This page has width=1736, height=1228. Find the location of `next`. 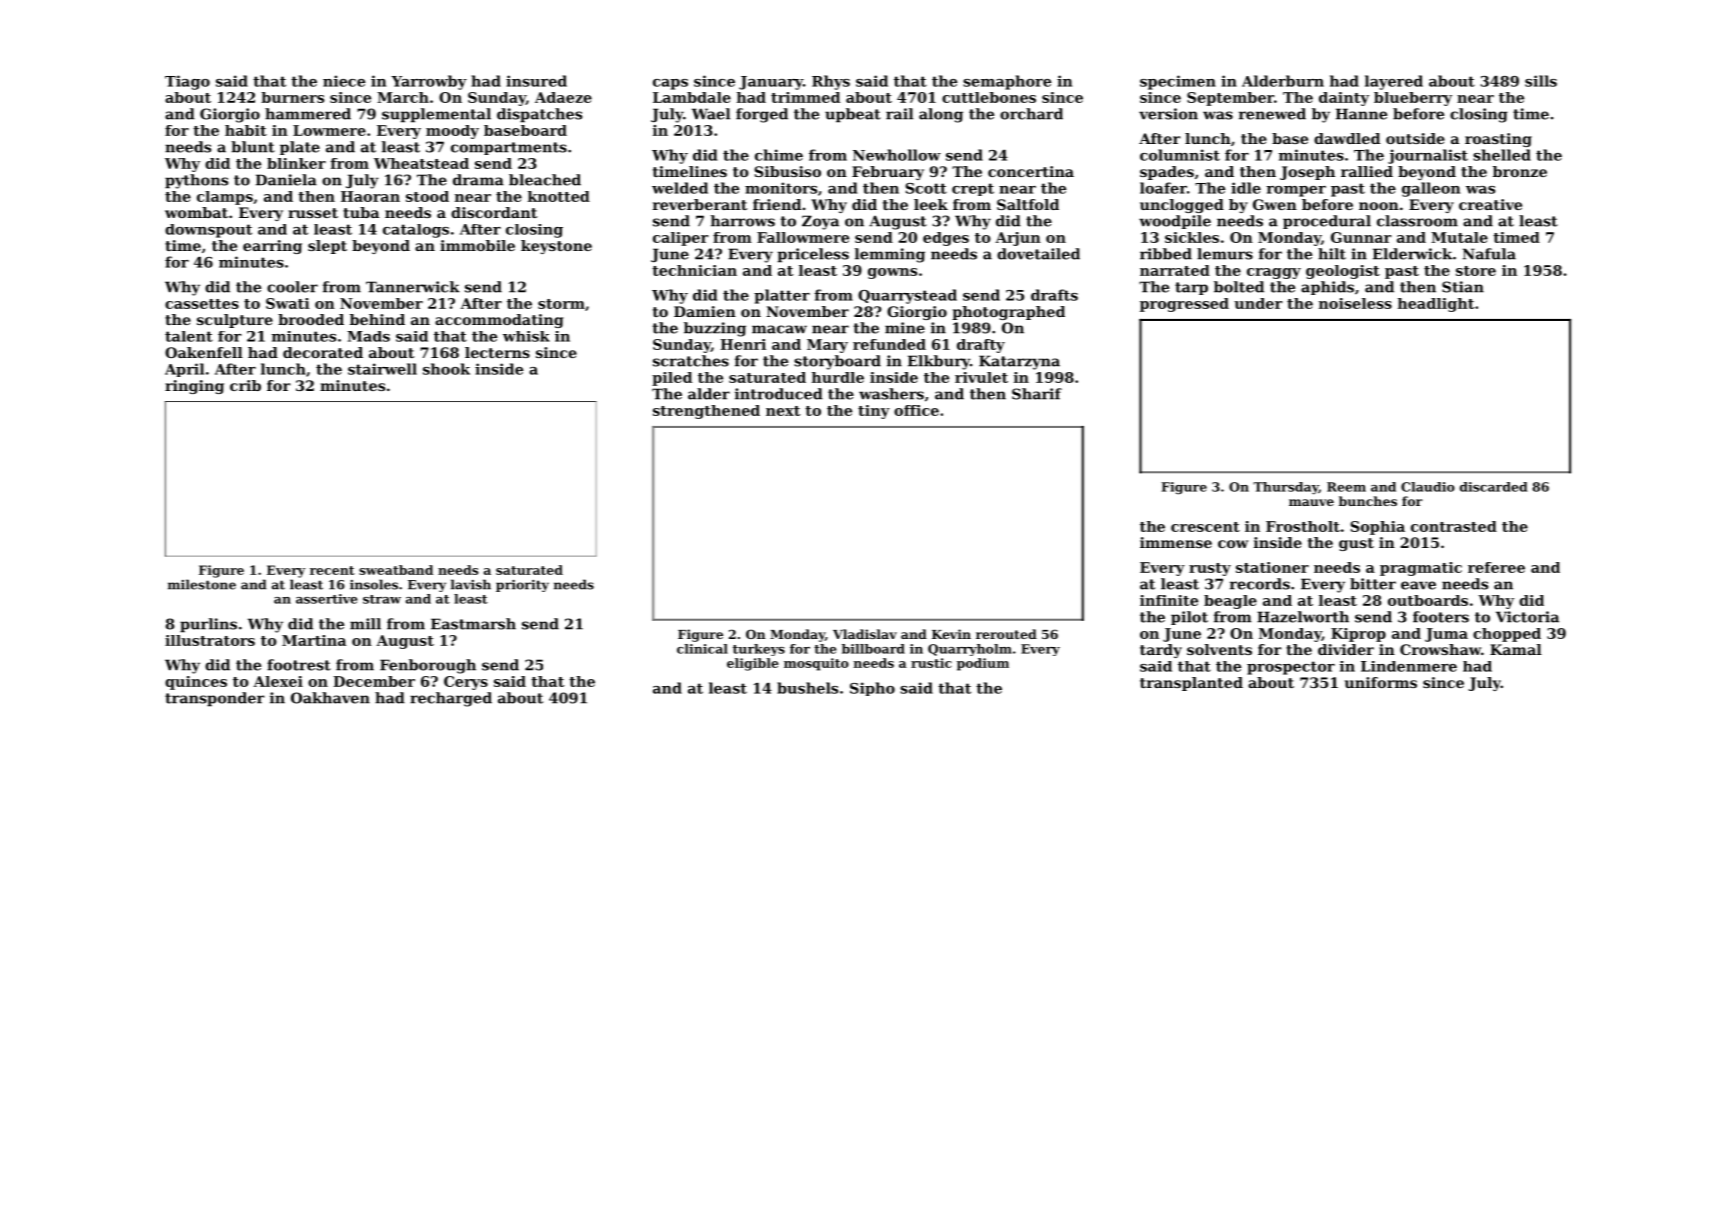

next is located at coordinates (783, 411).
